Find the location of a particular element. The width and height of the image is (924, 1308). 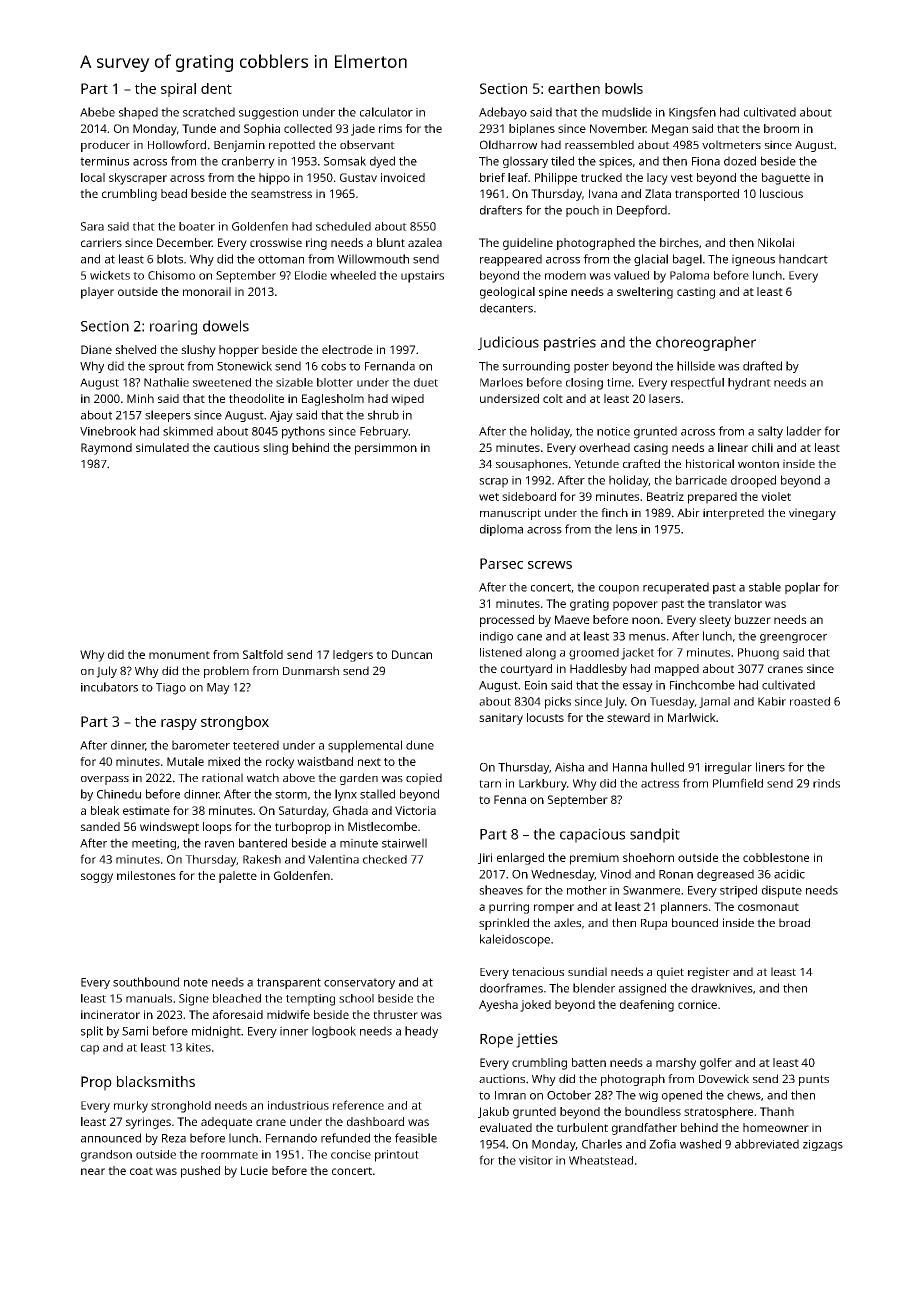

calculator is located at coordinates (386, 112).
